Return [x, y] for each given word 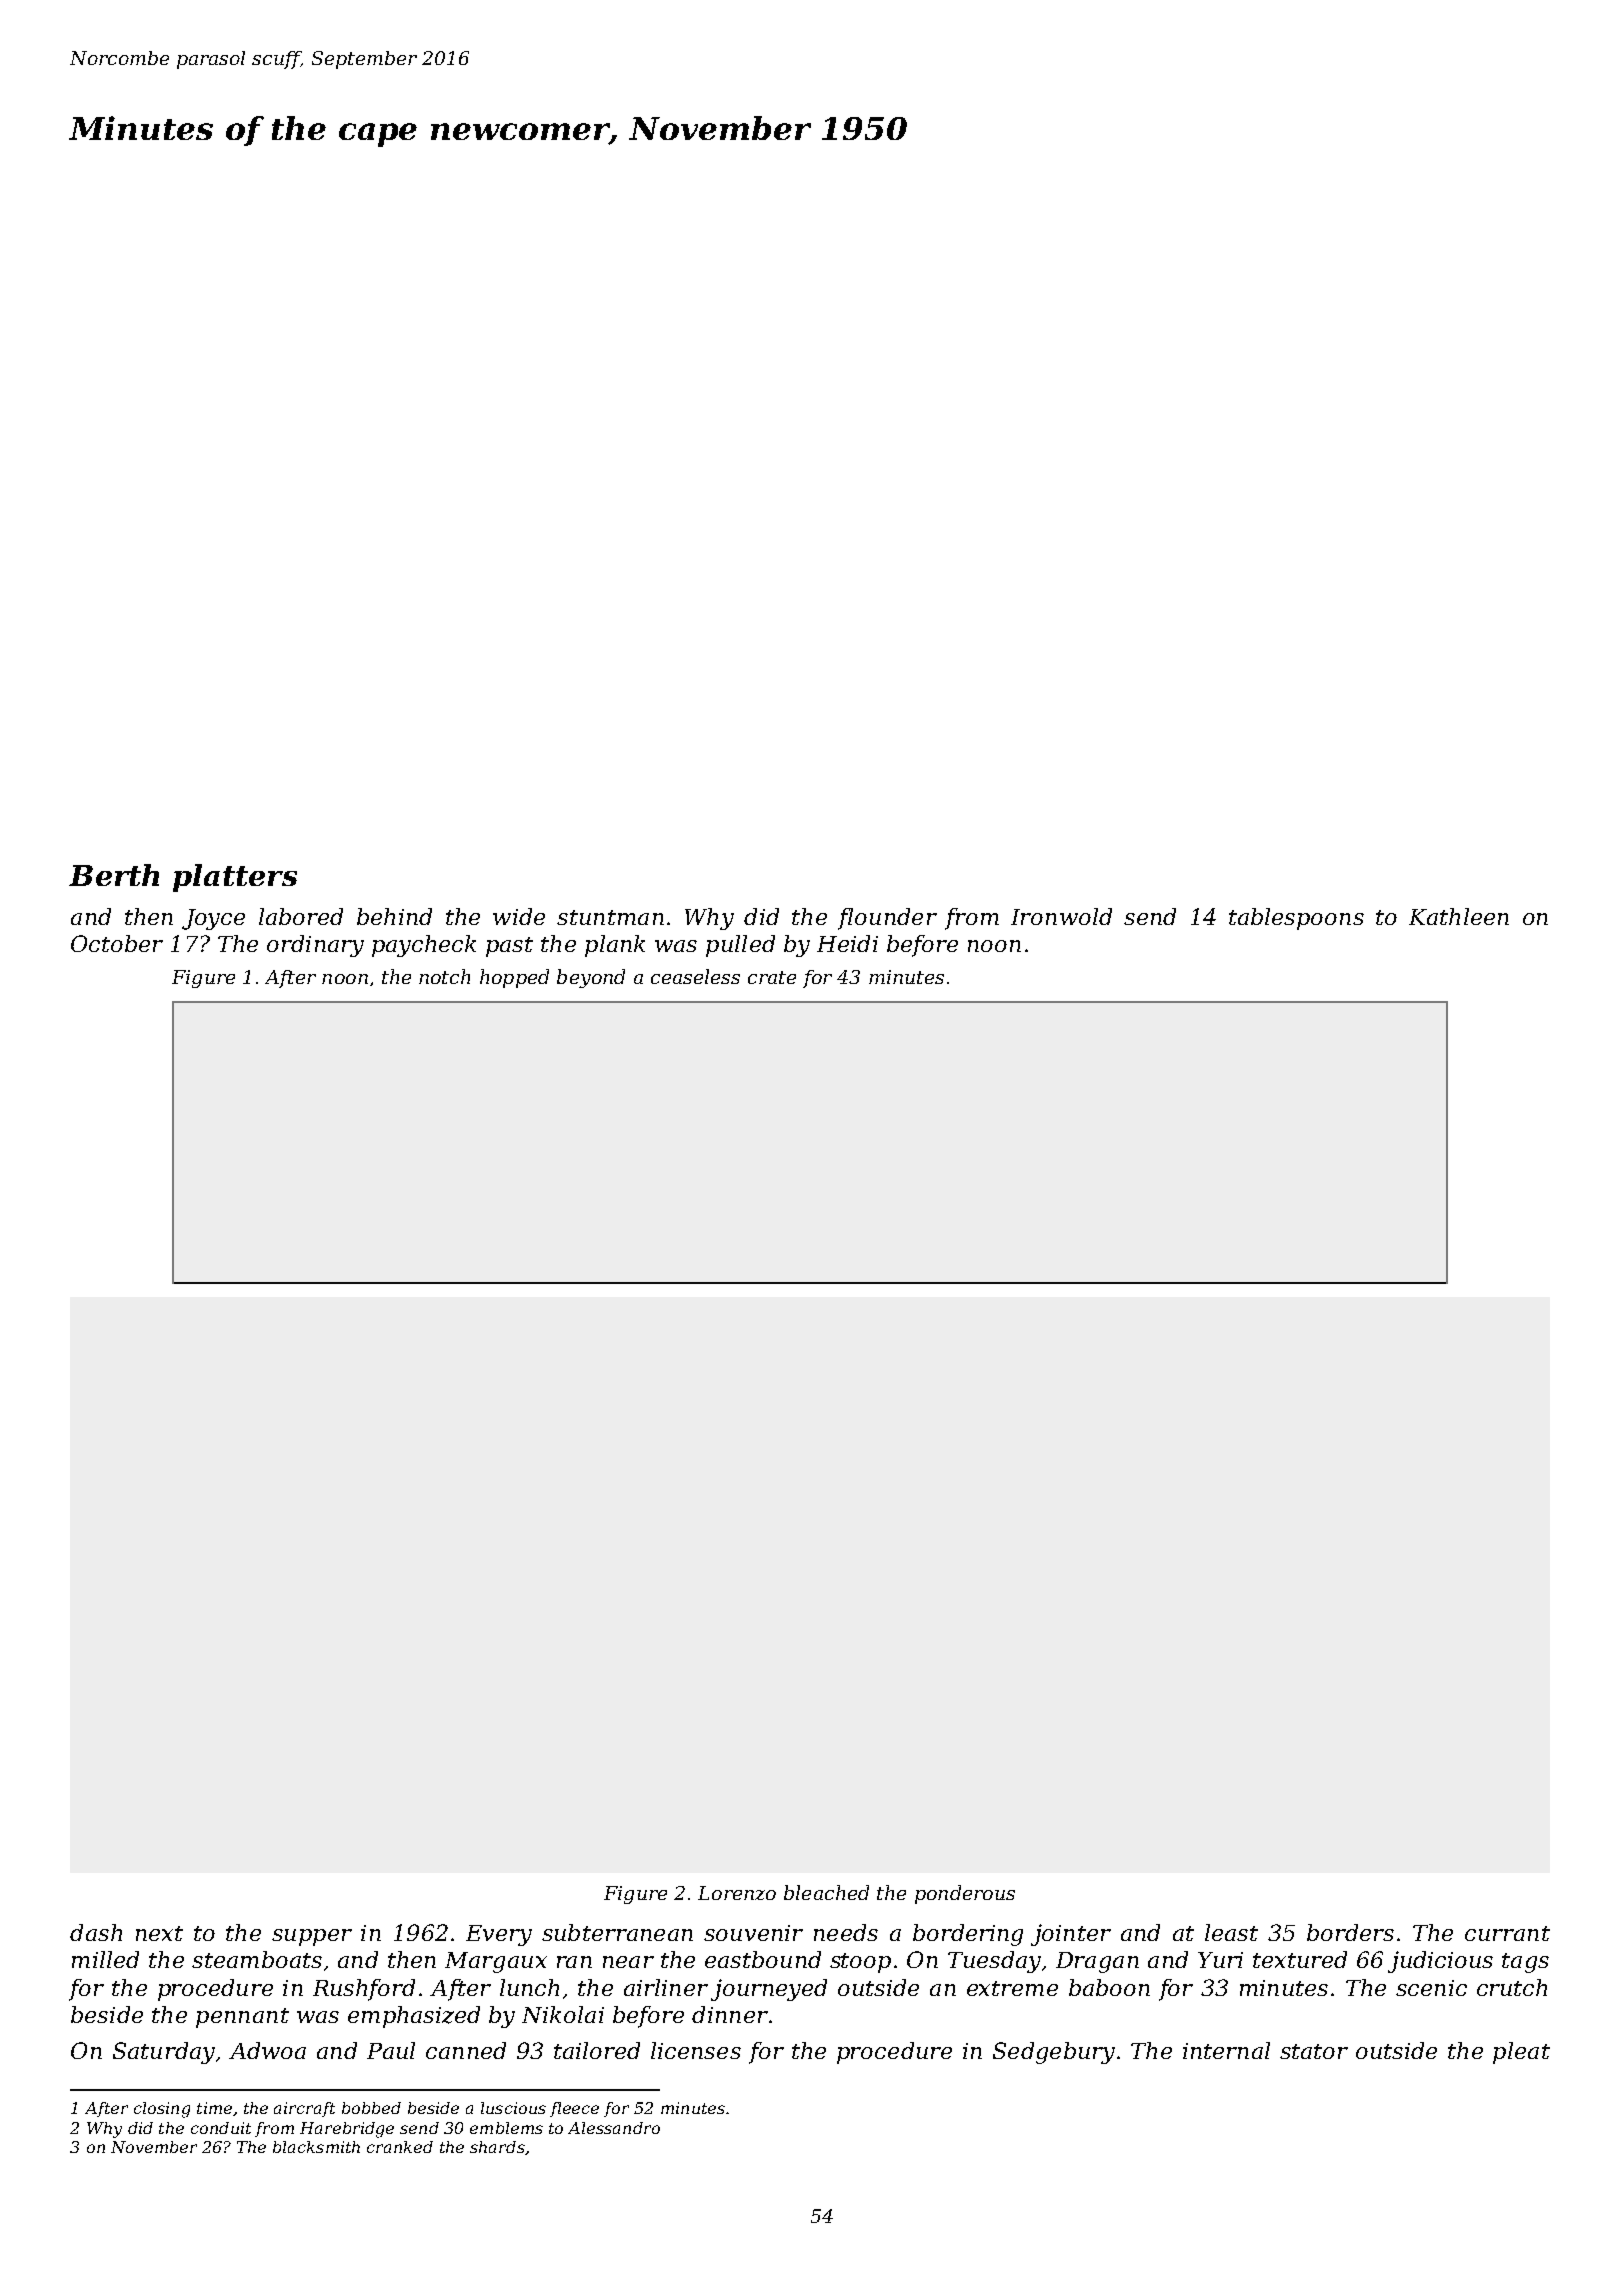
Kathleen [1459, 916]
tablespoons [1296, 919]
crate [772, 977]
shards [497, 2147]
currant [1507, 1933]
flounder [887, 919]
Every [499, 1935]
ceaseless [695, 976]
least [1231, 1932]
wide [519, 916]
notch [444, 976]
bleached [826, 1892]
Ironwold [1061, 916]
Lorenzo [737, 1893]
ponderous [965, 1894]
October [117, 943]
